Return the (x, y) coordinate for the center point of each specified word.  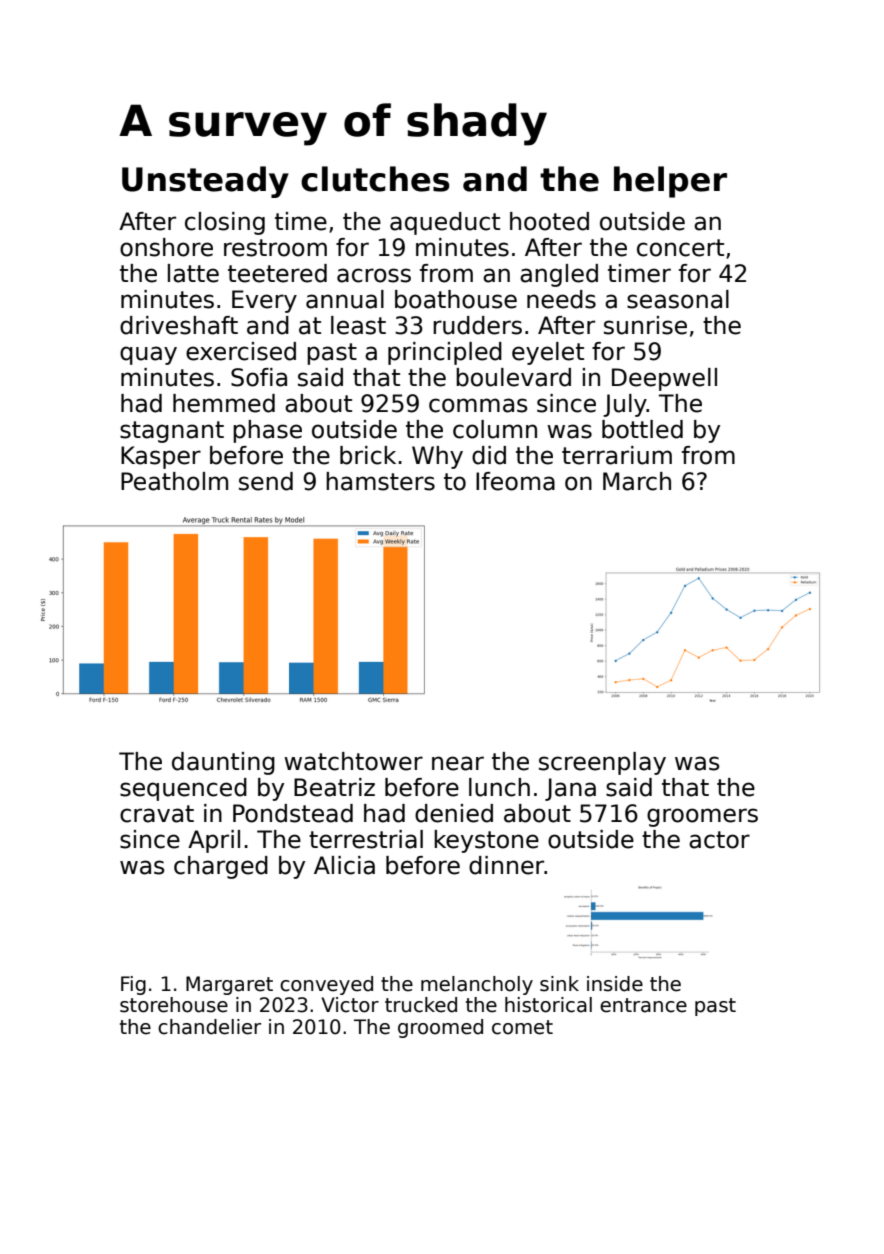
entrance (643, 1005)
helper (670, 182)
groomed (440, 1028)
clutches (375, 179)
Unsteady (205, 182)
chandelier (209, 1027)
